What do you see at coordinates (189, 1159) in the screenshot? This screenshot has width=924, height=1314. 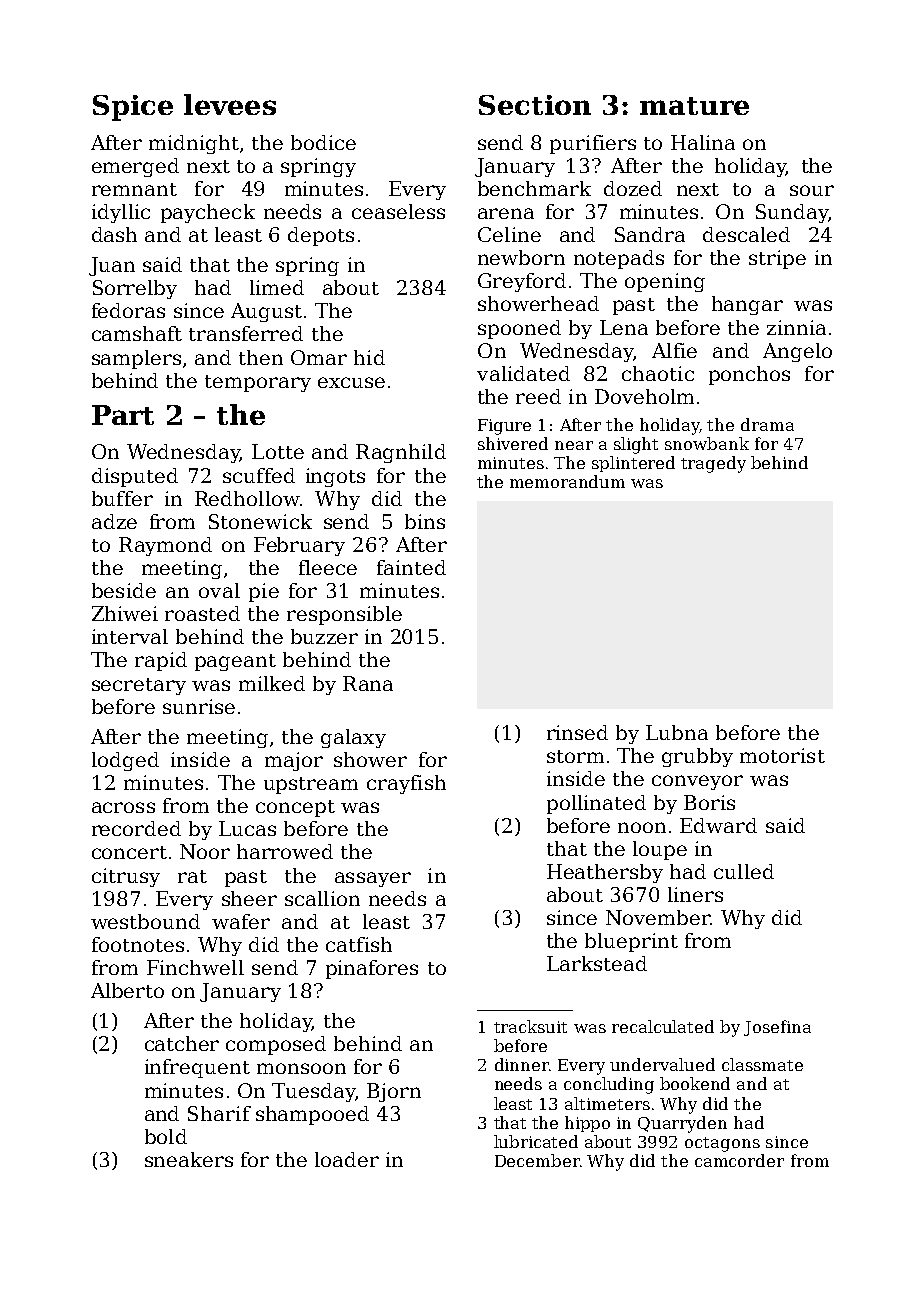 I see `sneakers` at bounding box center [189, 1159].
